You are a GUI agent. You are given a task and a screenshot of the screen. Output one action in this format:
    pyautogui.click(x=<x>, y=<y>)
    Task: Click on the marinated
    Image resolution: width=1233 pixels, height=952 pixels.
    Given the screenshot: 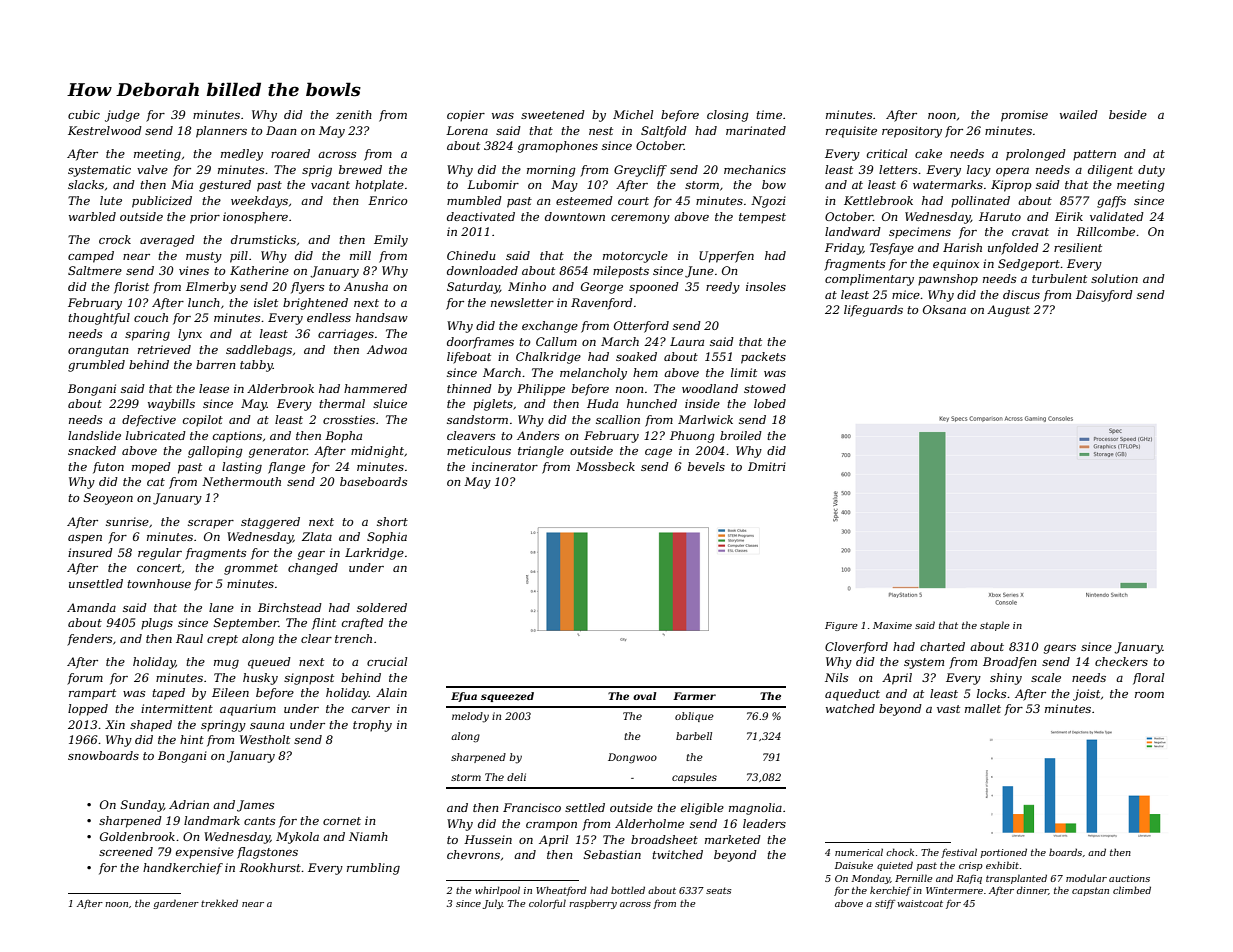 What is the action you would take?
    pyautogui.click(x=756, y=130)
